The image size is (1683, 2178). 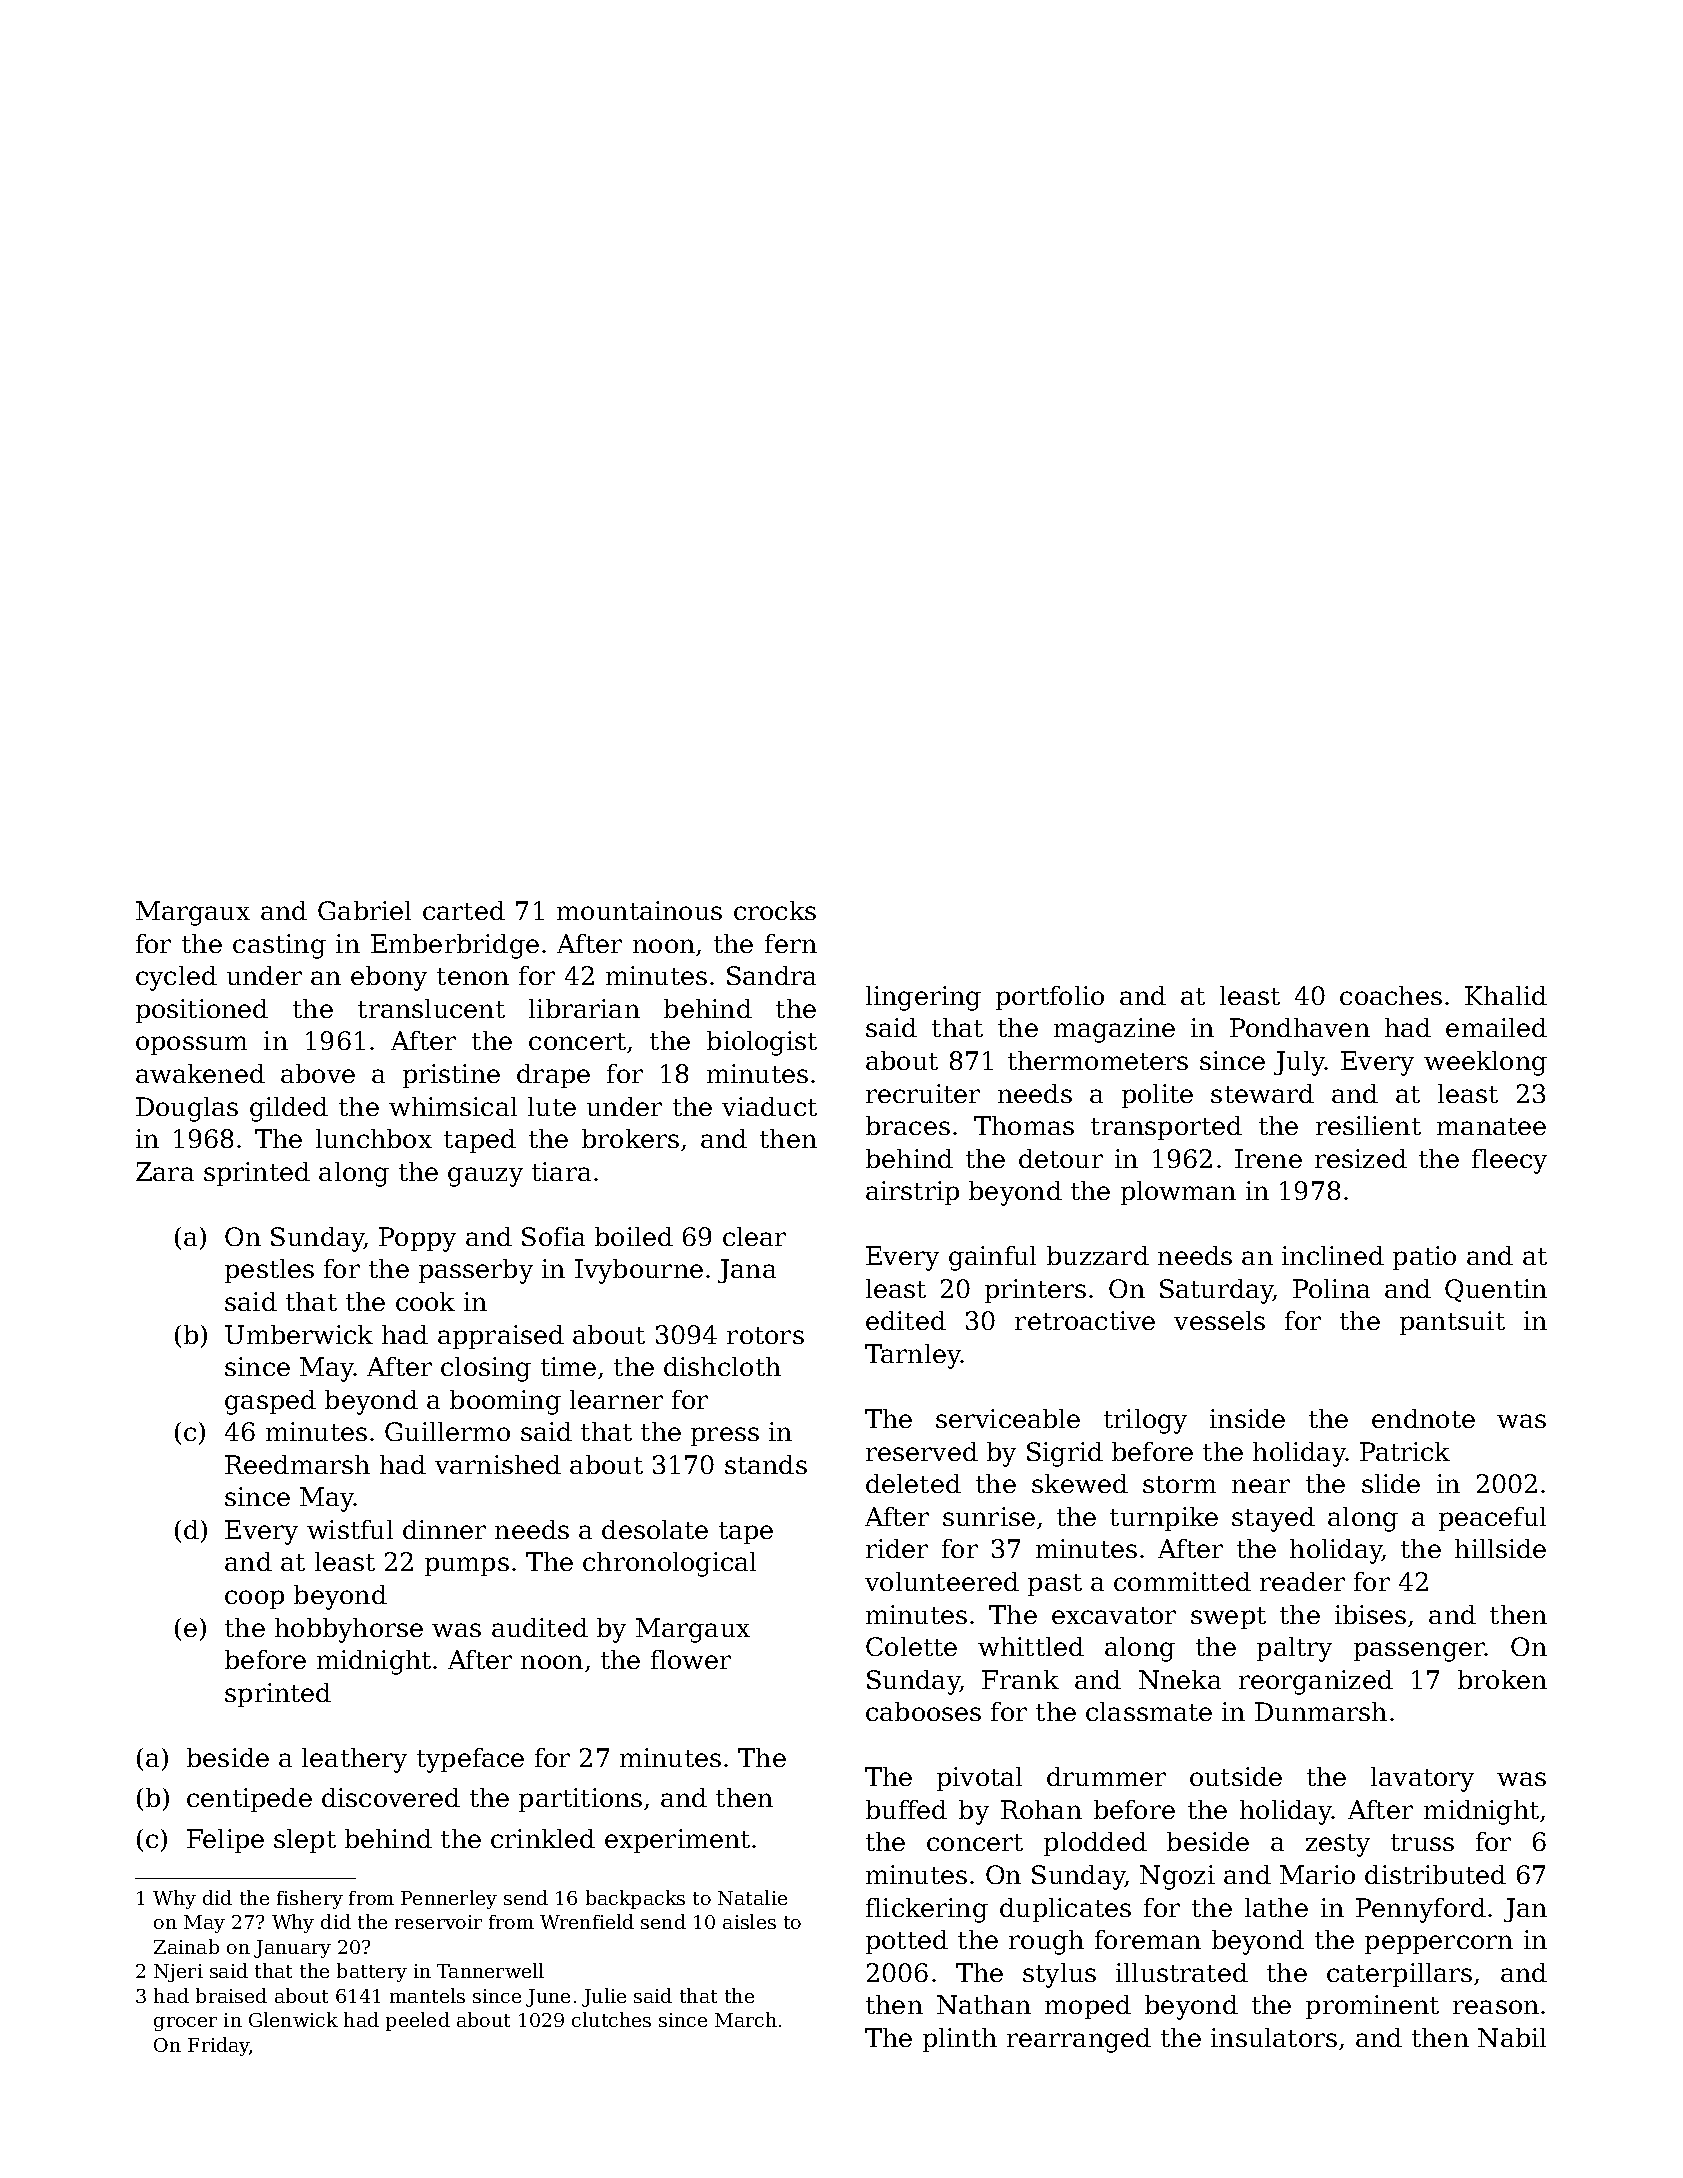 What do you see at coordinates (1485, 1063) in the document?
I see `weeklong` at bounding box center [1485, 1063].
